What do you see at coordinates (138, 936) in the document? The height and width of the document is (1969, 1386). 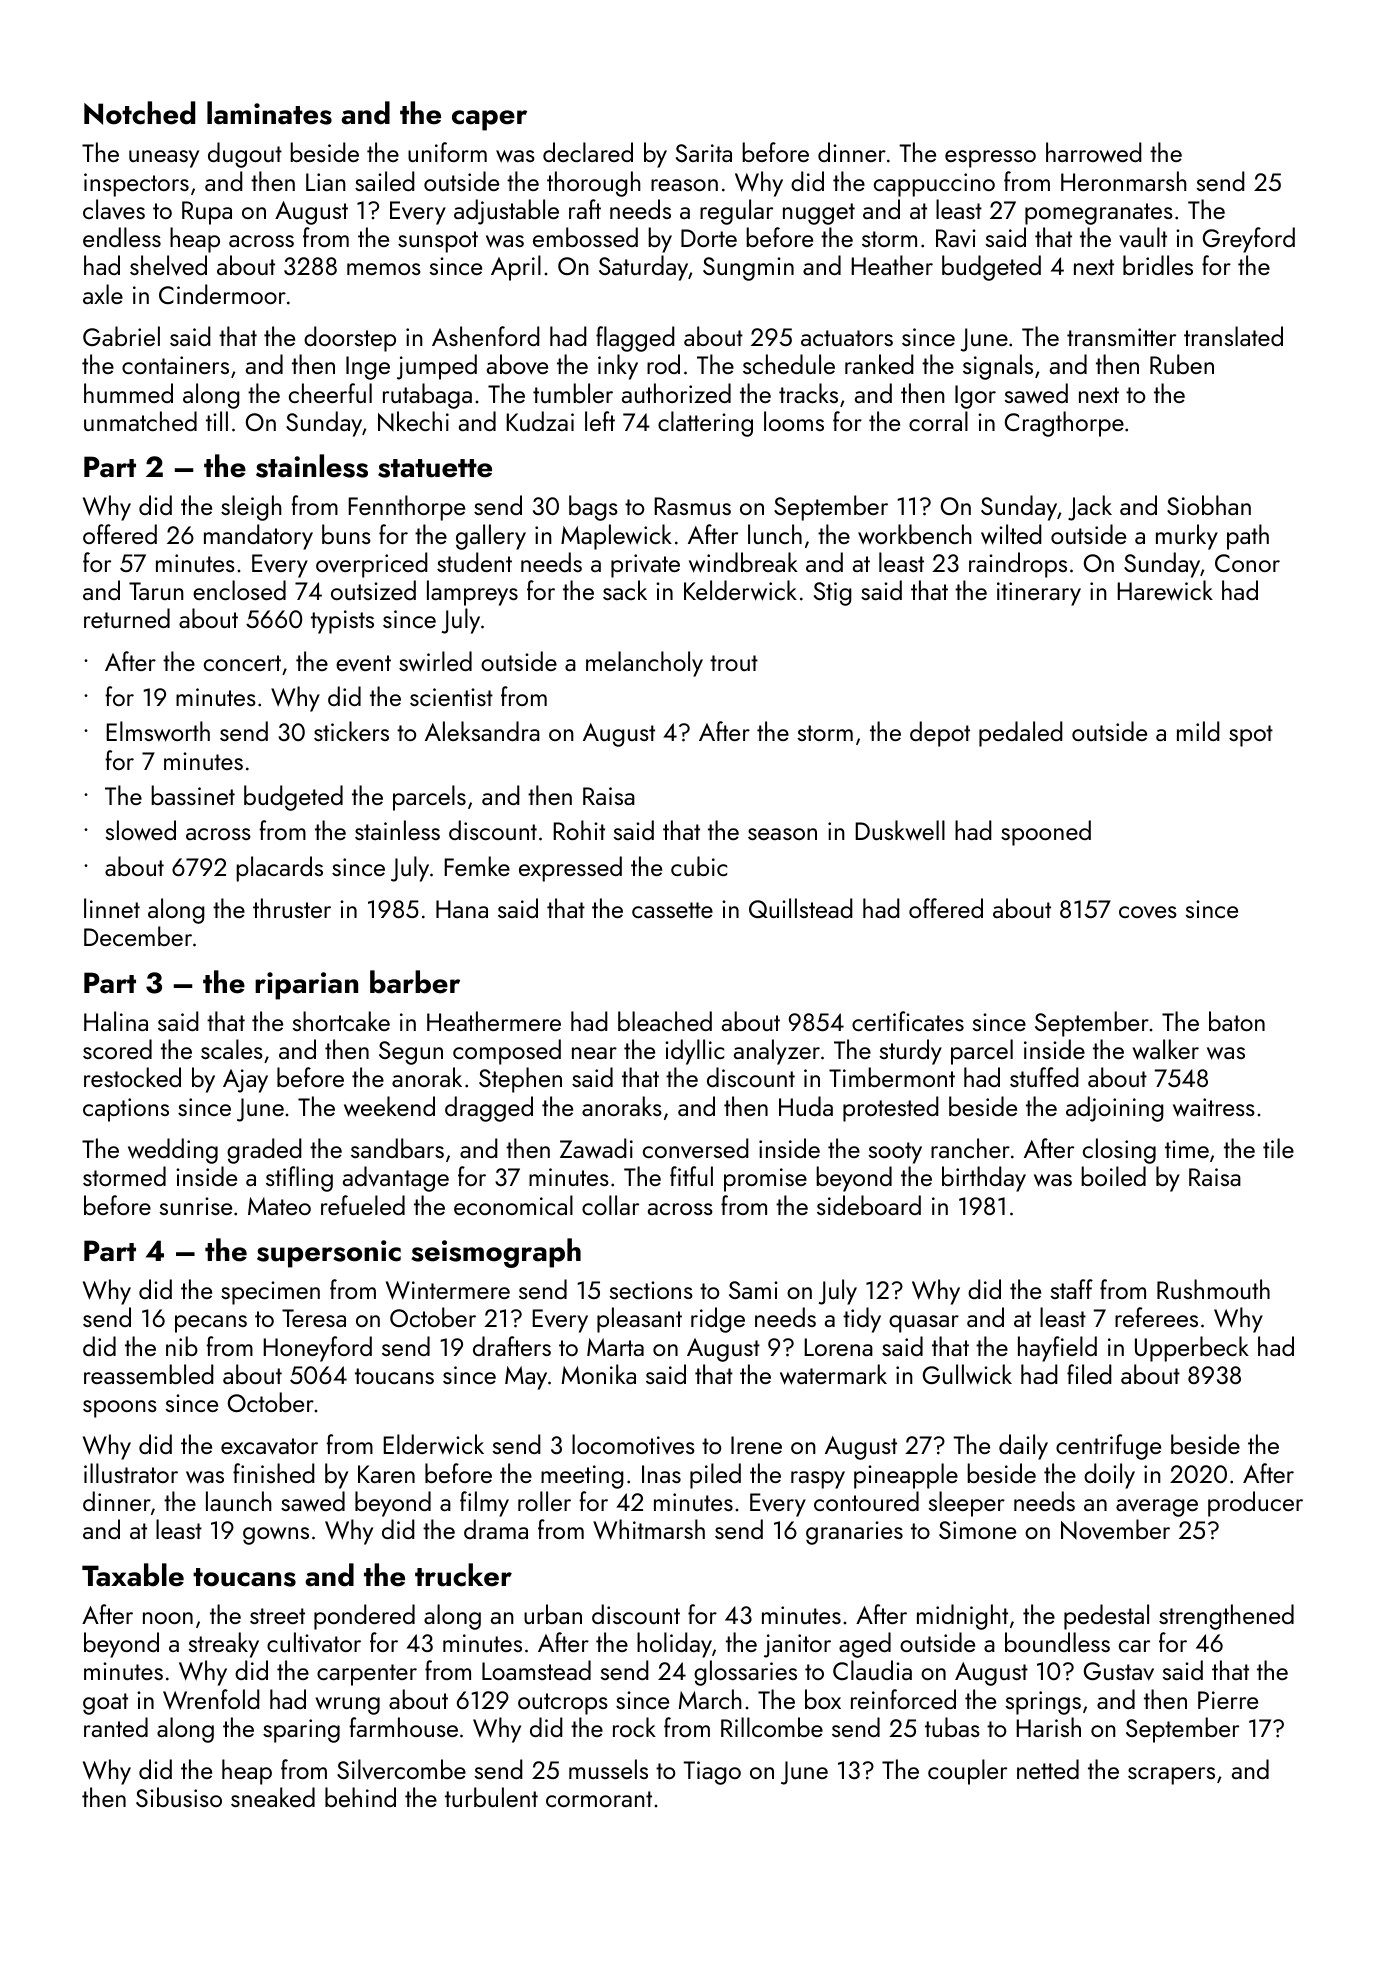 I see `December` at bounding box center [138, 936].
